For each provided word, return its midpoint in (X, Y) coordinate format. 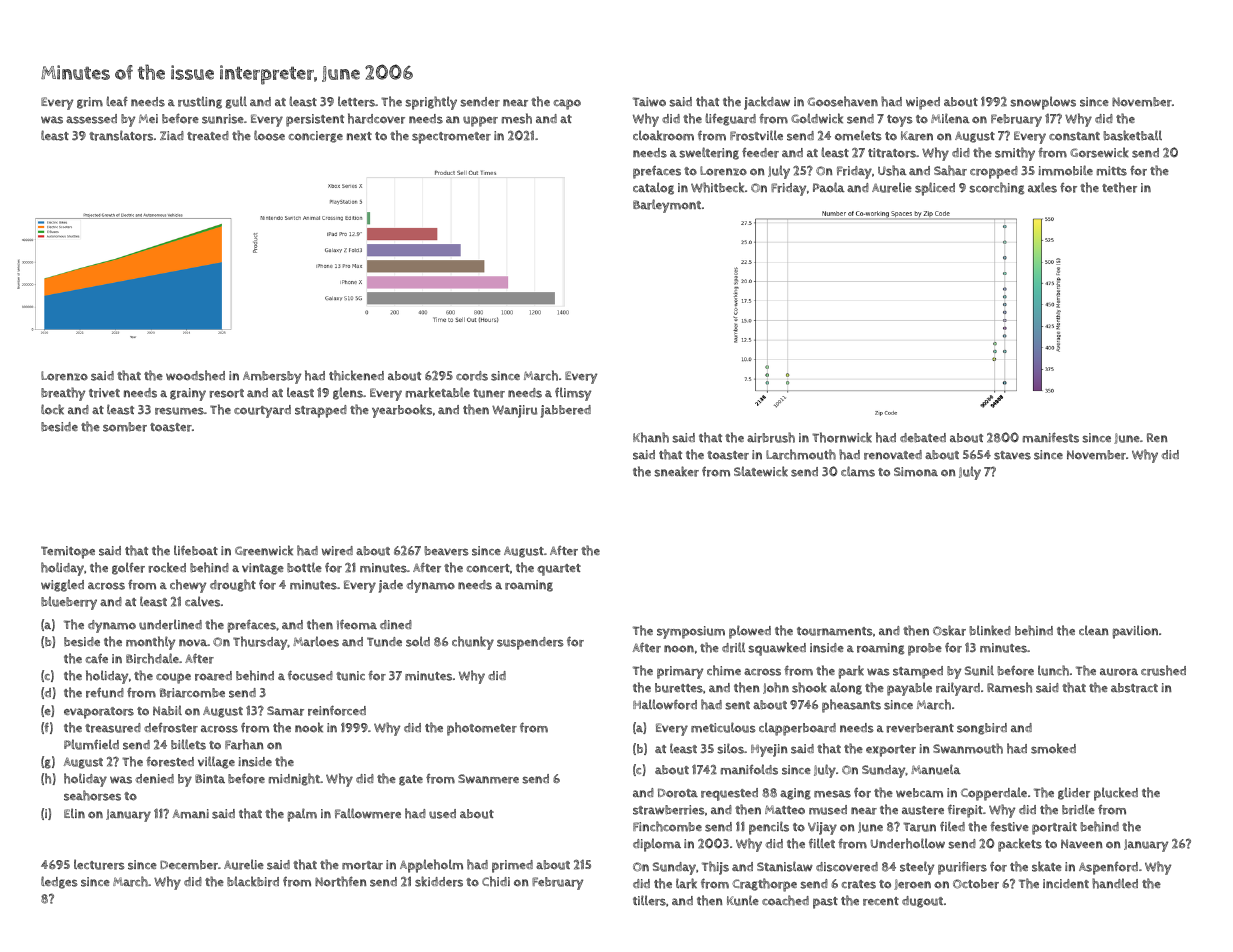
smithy (1015, 154)
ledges (59, 882)
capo (567, 104)
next (359, 136)
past (825, 903)
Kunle (743, 900)
